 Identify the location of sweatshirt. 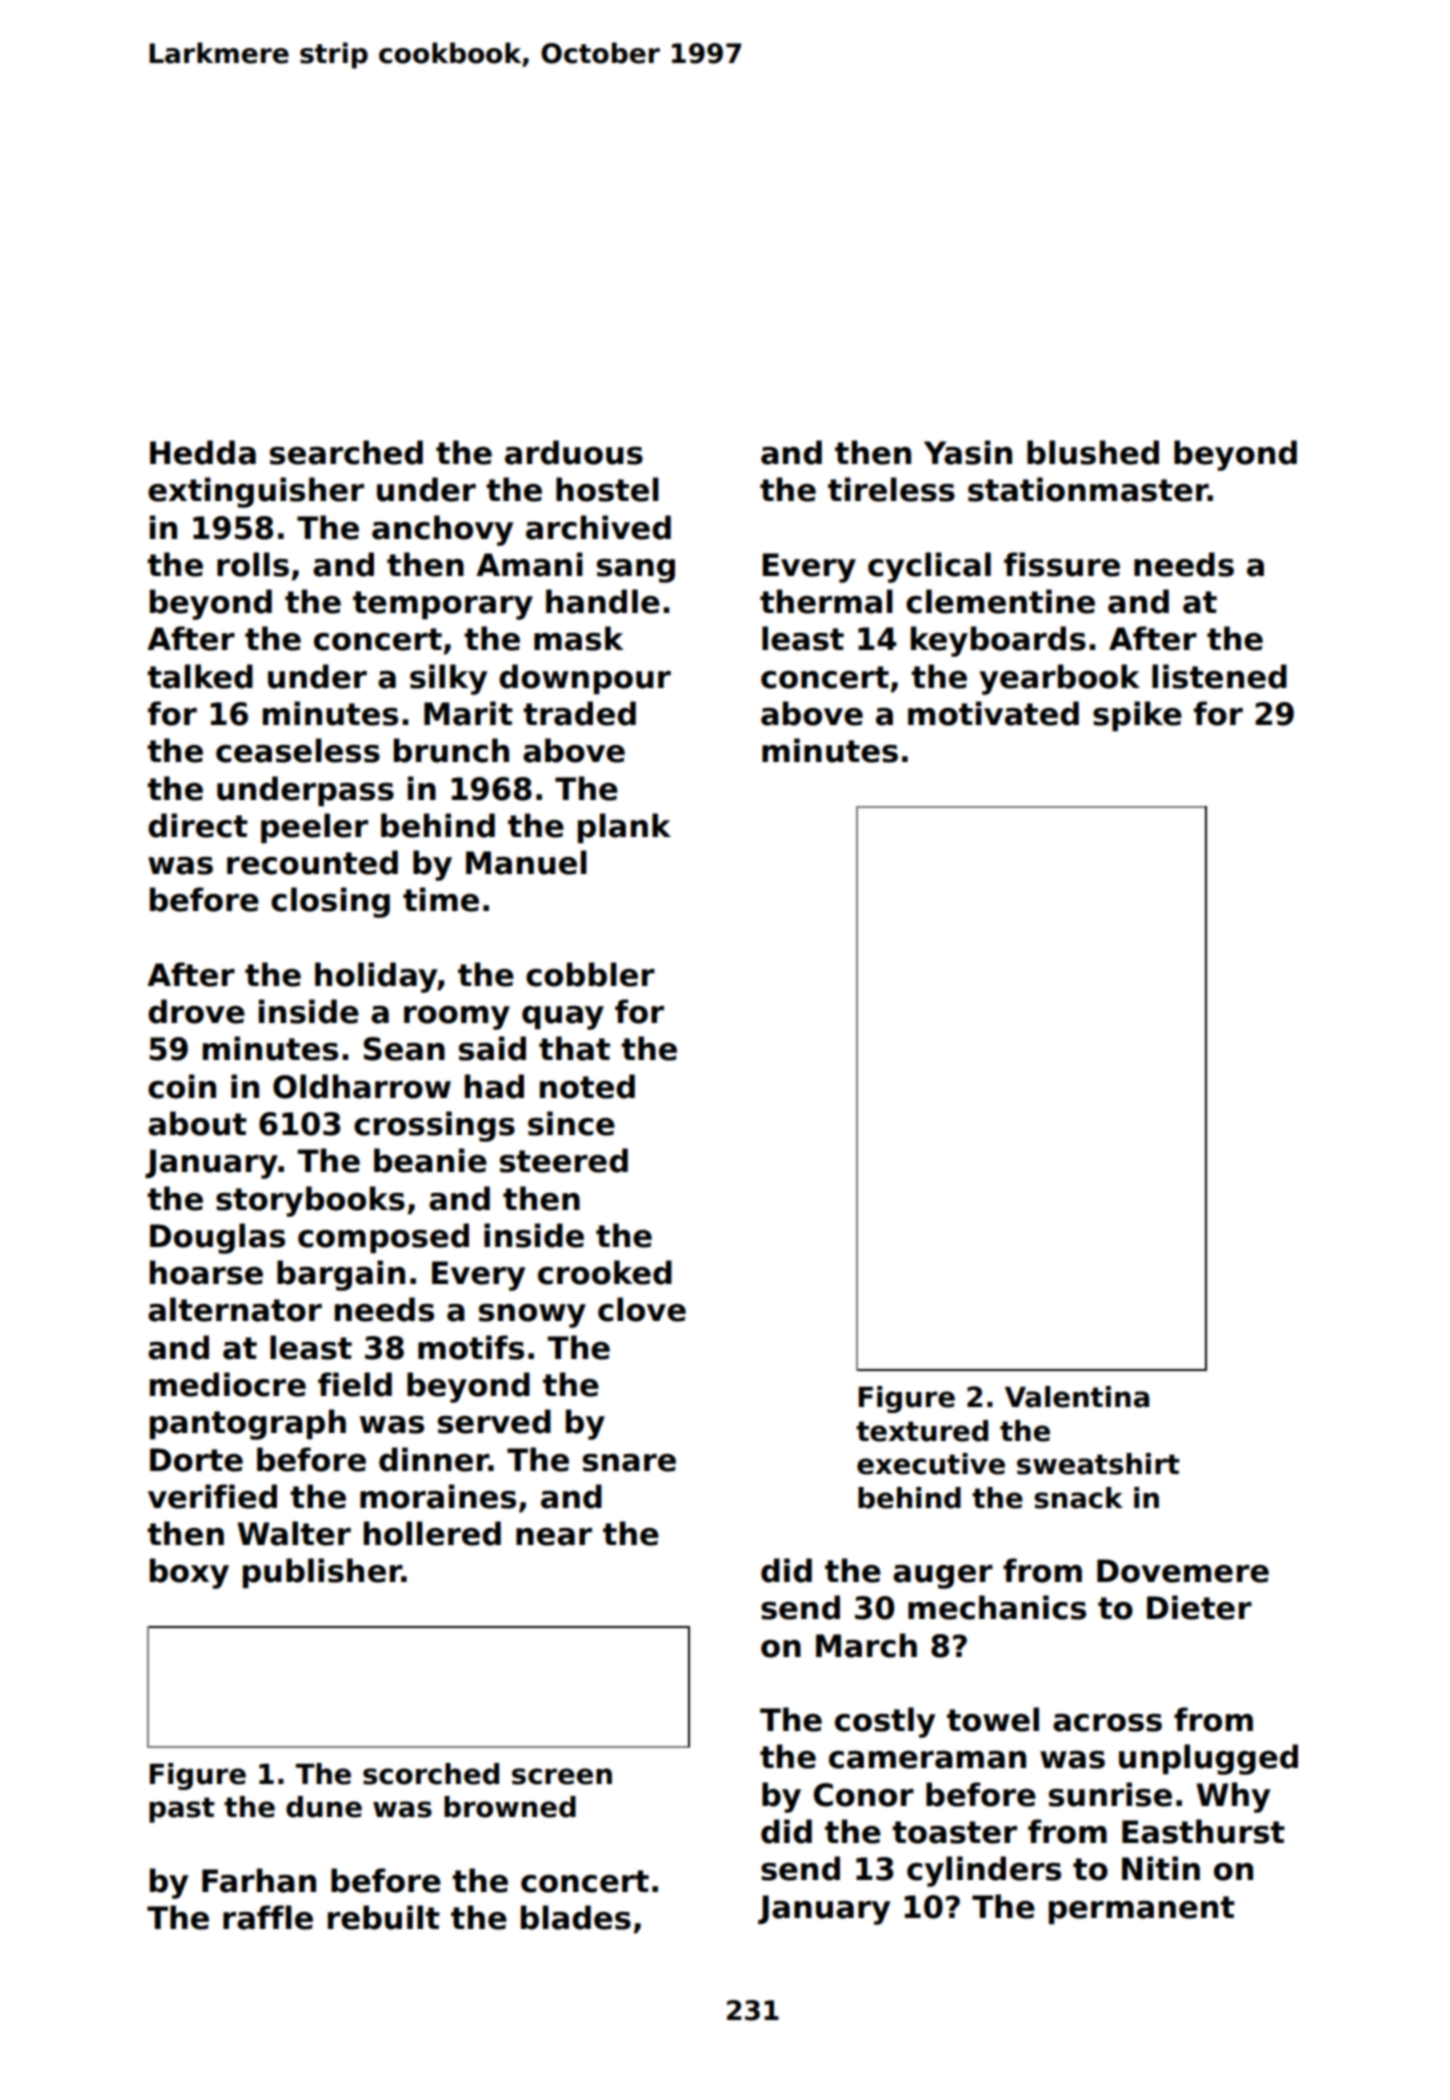
(1098, 1464).
